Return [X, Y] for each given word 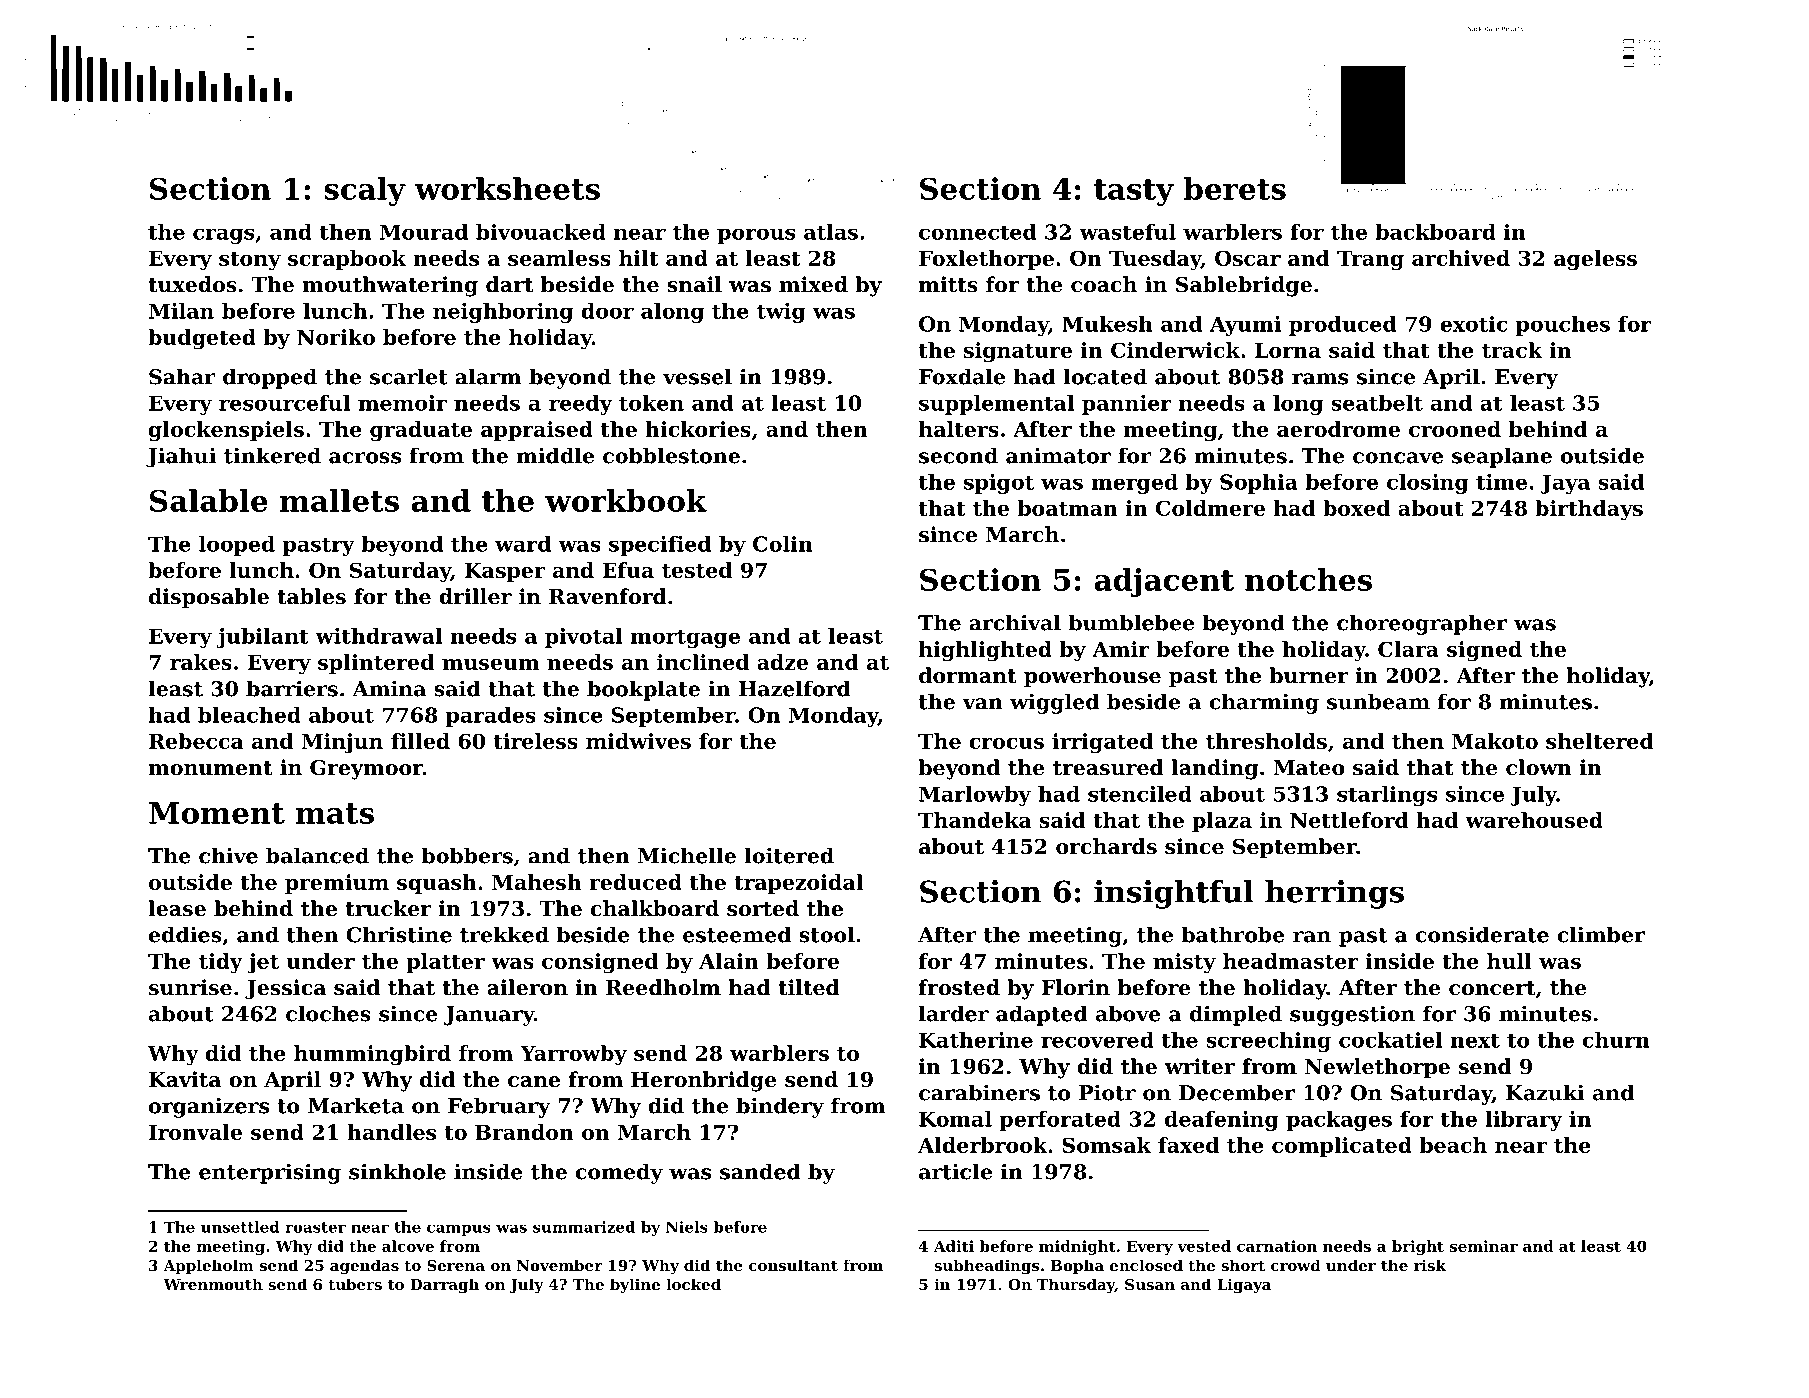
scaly [365, 191]
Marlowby [975, 796]
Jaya [1565, 484]
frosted [959, 987]
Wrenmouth [213, 1284]
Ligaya [1244, 1286]
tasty [1134, 192]
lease [177, 908]
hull [1509, 961]
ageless [1595, 260]
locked [693, 1284]
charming [1264, 703]
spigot [999, 484]
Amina [389, 688]
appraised [537, 431]
